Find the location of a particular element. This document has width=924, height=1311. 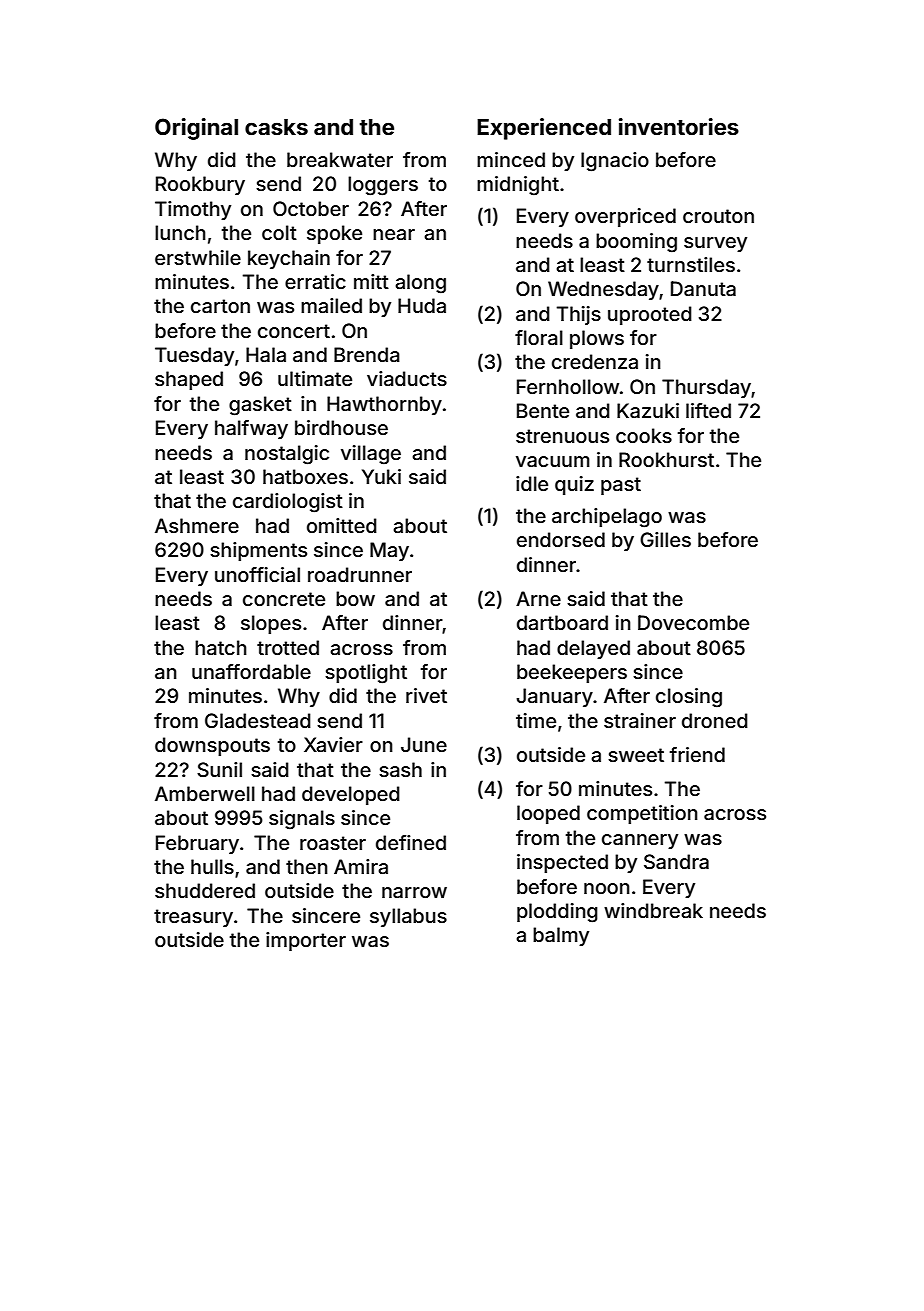

then is located at coordinates (307, 866).
